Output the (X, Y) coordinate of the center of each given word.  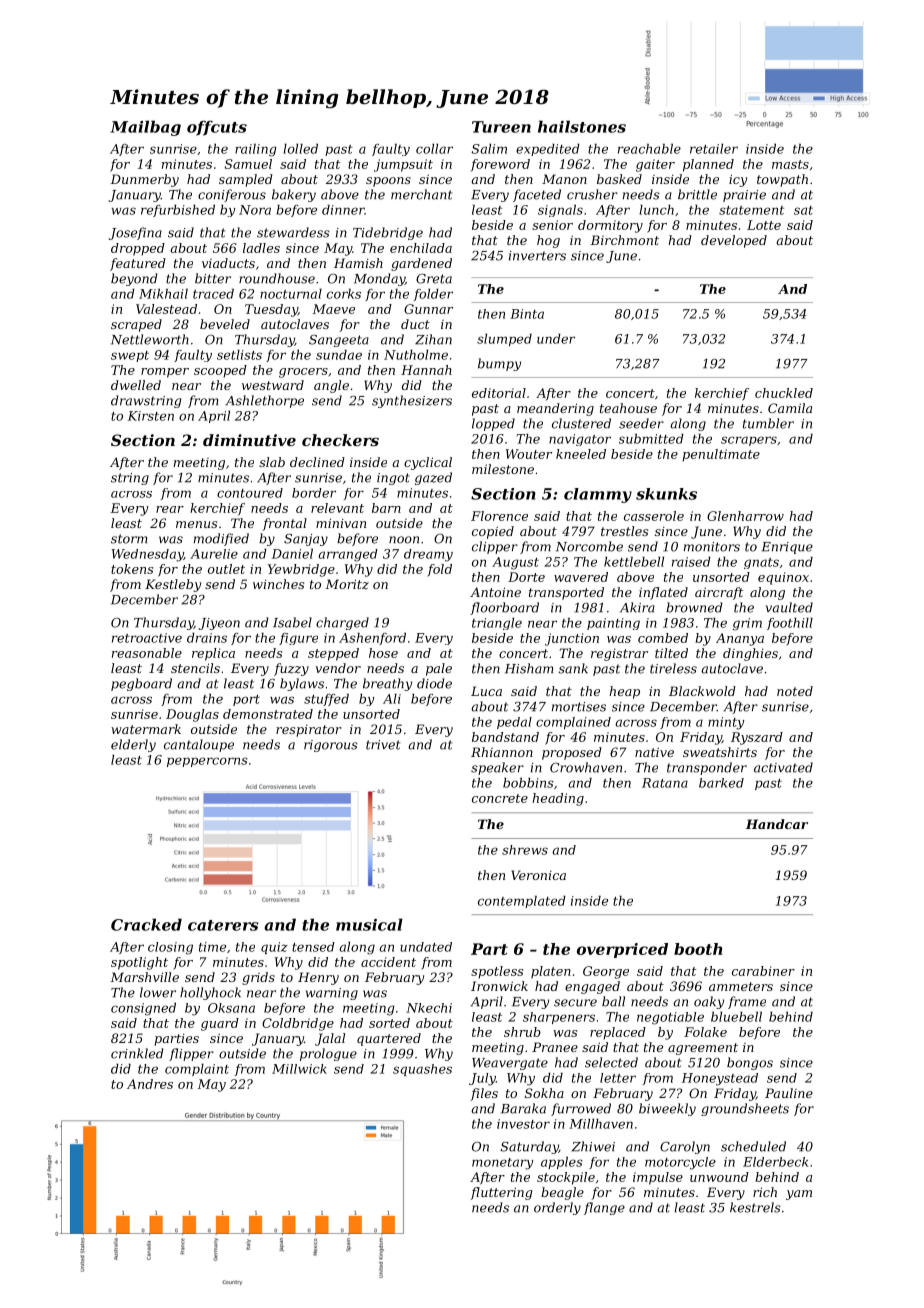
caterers (223, 925)
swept (130, 356)
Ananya (740, 639)
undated (426, 947)
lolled (300, 149)
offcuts (217, 128)
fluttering (501, 1193)
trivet (383, 745)
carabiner (763, 971)
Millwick (299, 1069)
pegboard (141, 684)
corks (344, 294)
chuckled (784, 393)
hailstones (582, 126)
